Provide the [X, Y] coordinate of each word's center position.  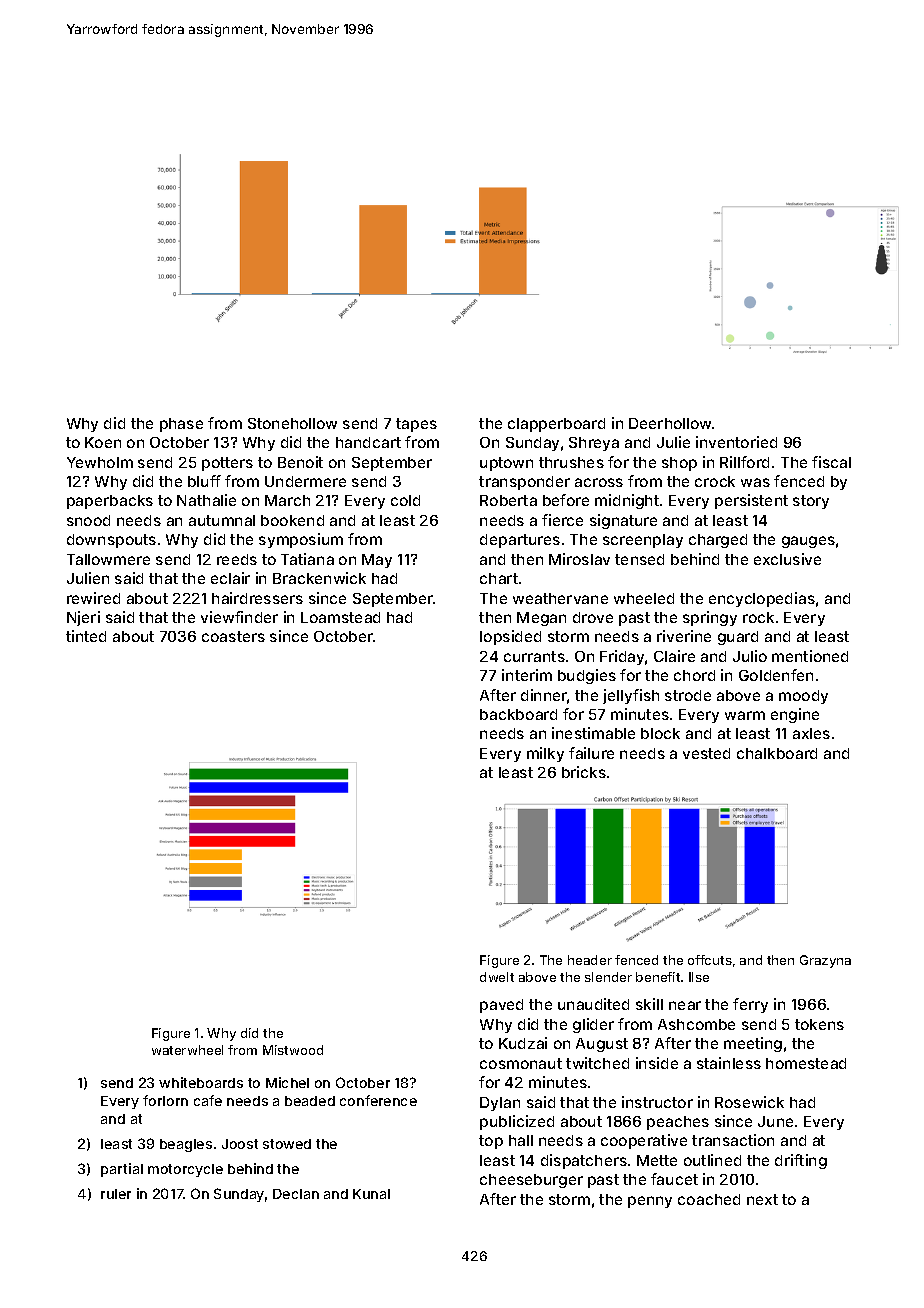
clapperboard [556, 425]
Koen [103, 442]
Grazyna [825, 961]
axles [811, 733]
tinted [86, 636]
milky [545, 754]
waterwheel [187, 1050]
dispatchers [584, 1161]
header [590, 960]
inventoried [736, 442]
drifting [801, 1161]
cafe [208, 1100]
